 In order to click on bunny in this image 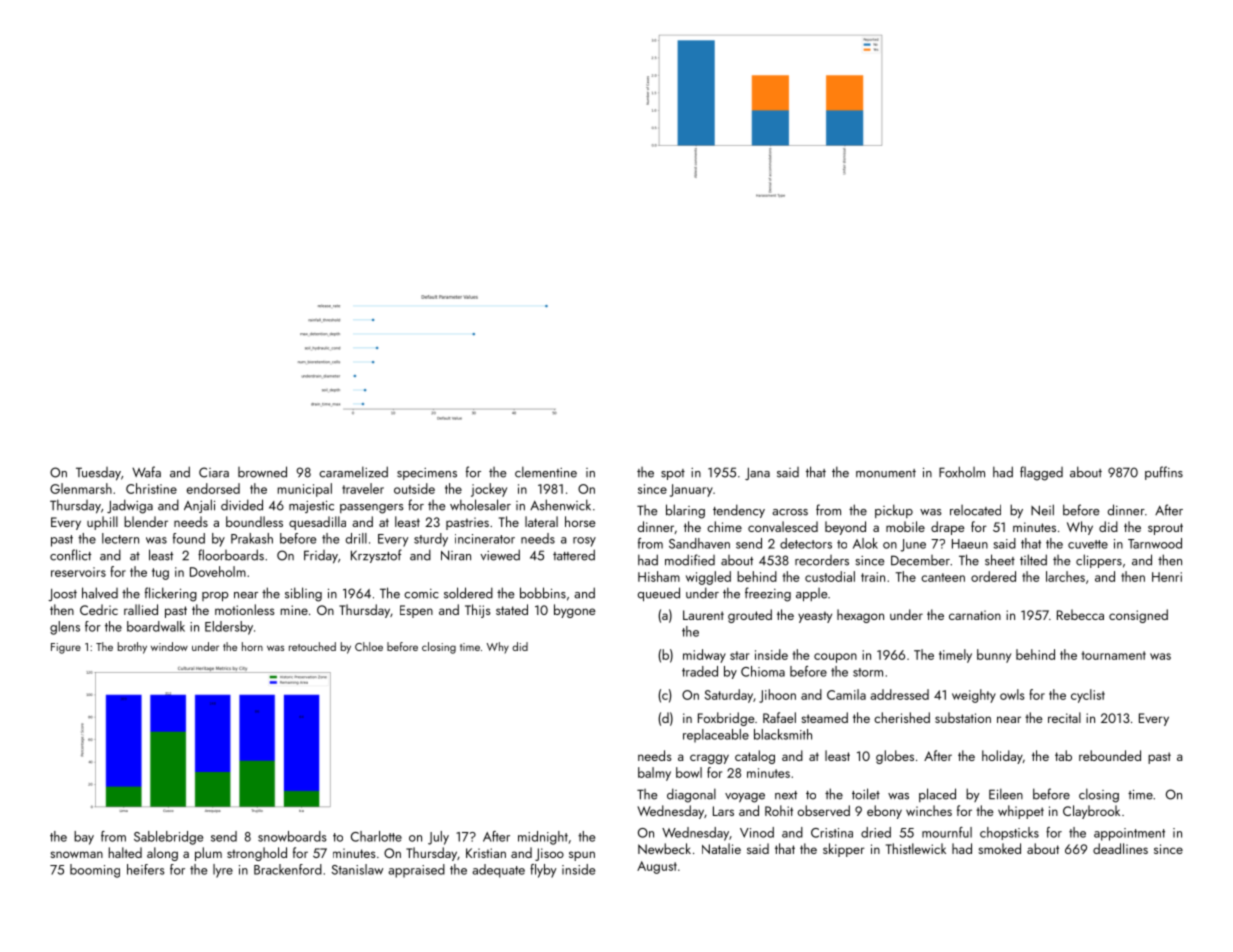, I will do `click(994, 656)`.
